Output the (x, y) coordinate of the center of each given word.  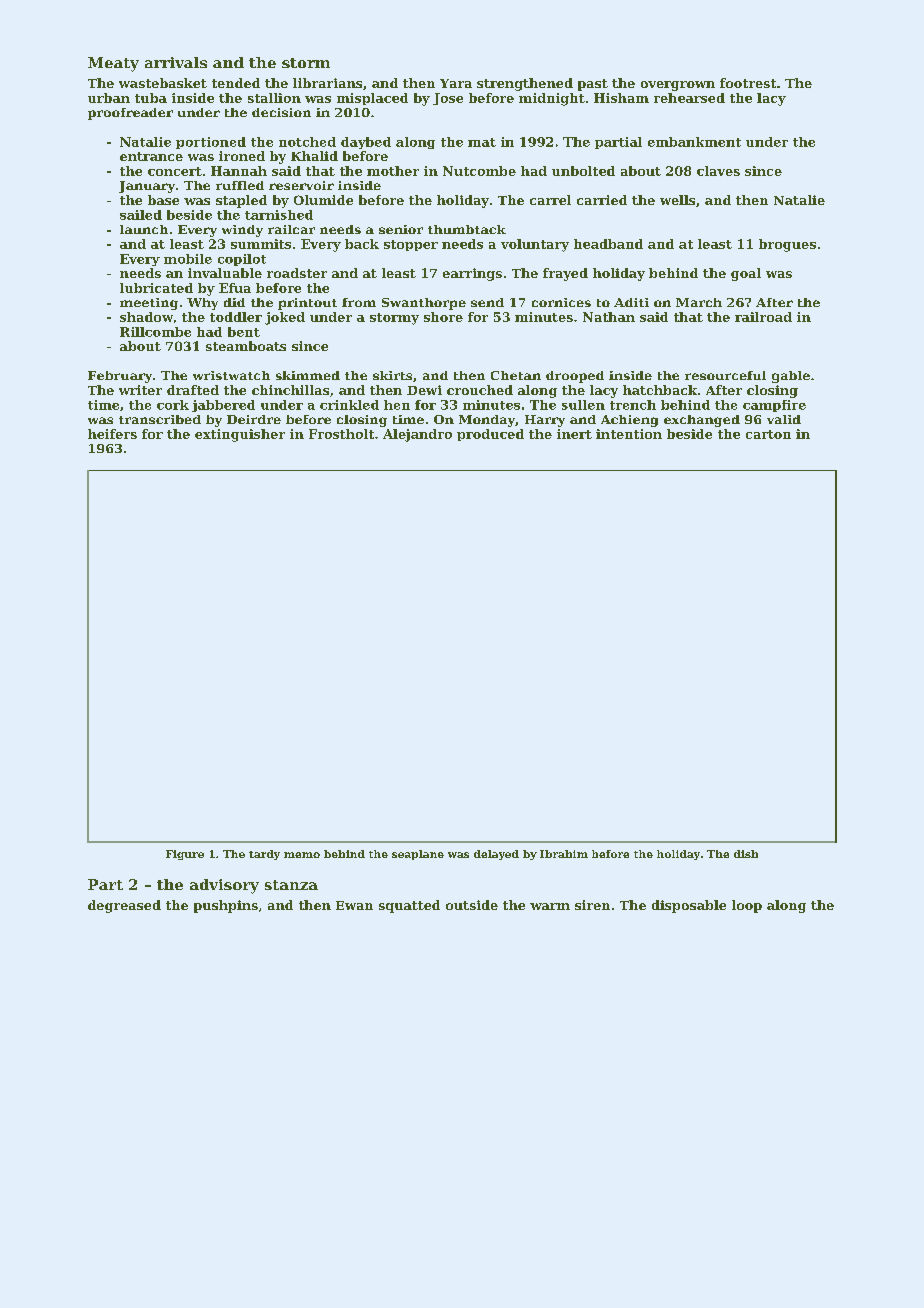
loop (747, 906)
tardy (264, 855)
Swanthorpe (424, 304)
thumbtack (467, 229)
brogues (787, 245)
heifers (112, 434)
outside (472, 905)
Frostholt (341, 434)
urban (109, 98)
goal (746, 274)
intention (629, 434)
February (120, 377)
